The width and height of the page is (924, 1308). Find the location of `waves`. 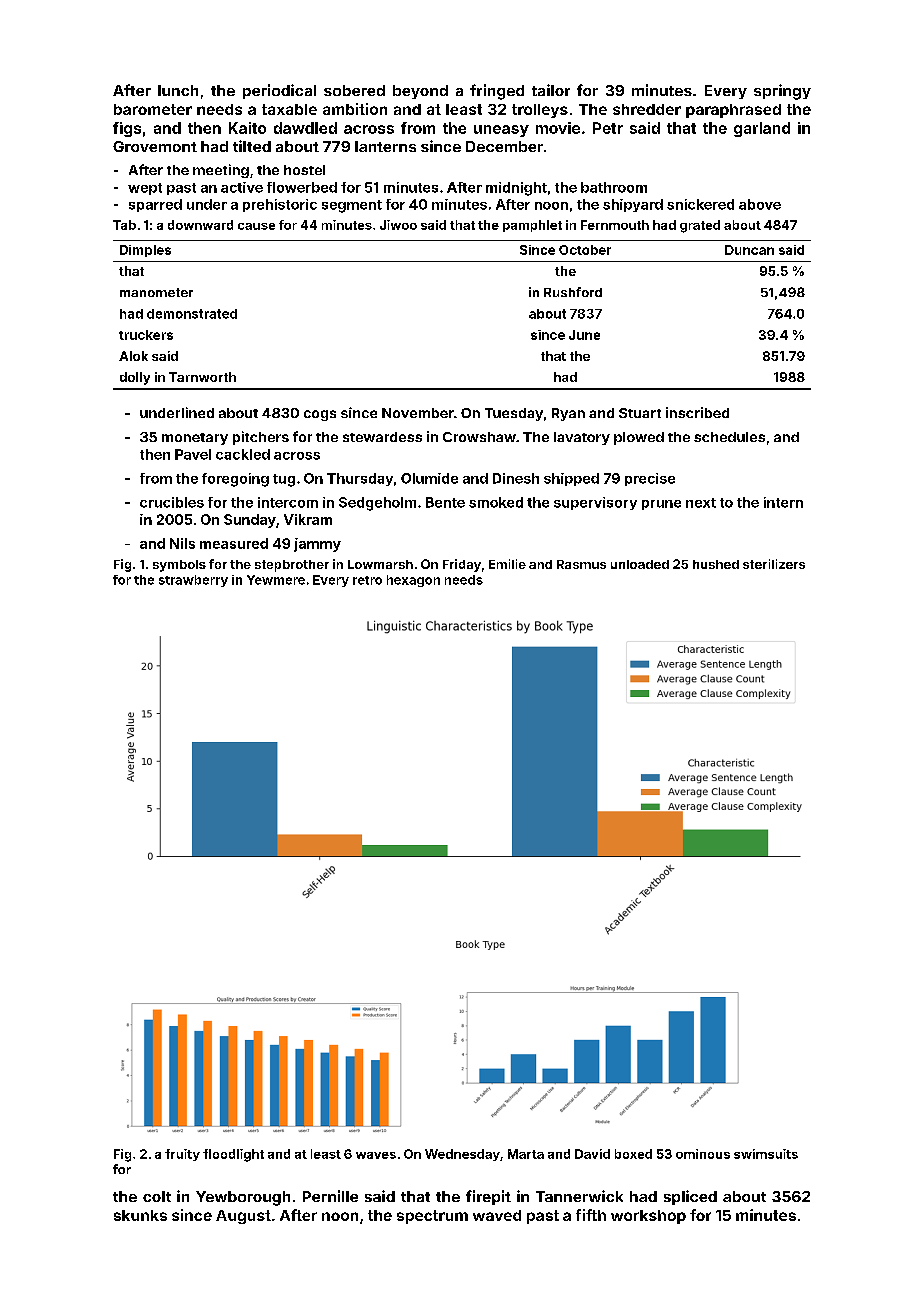

waves is located at coordinates (376, 1155).
